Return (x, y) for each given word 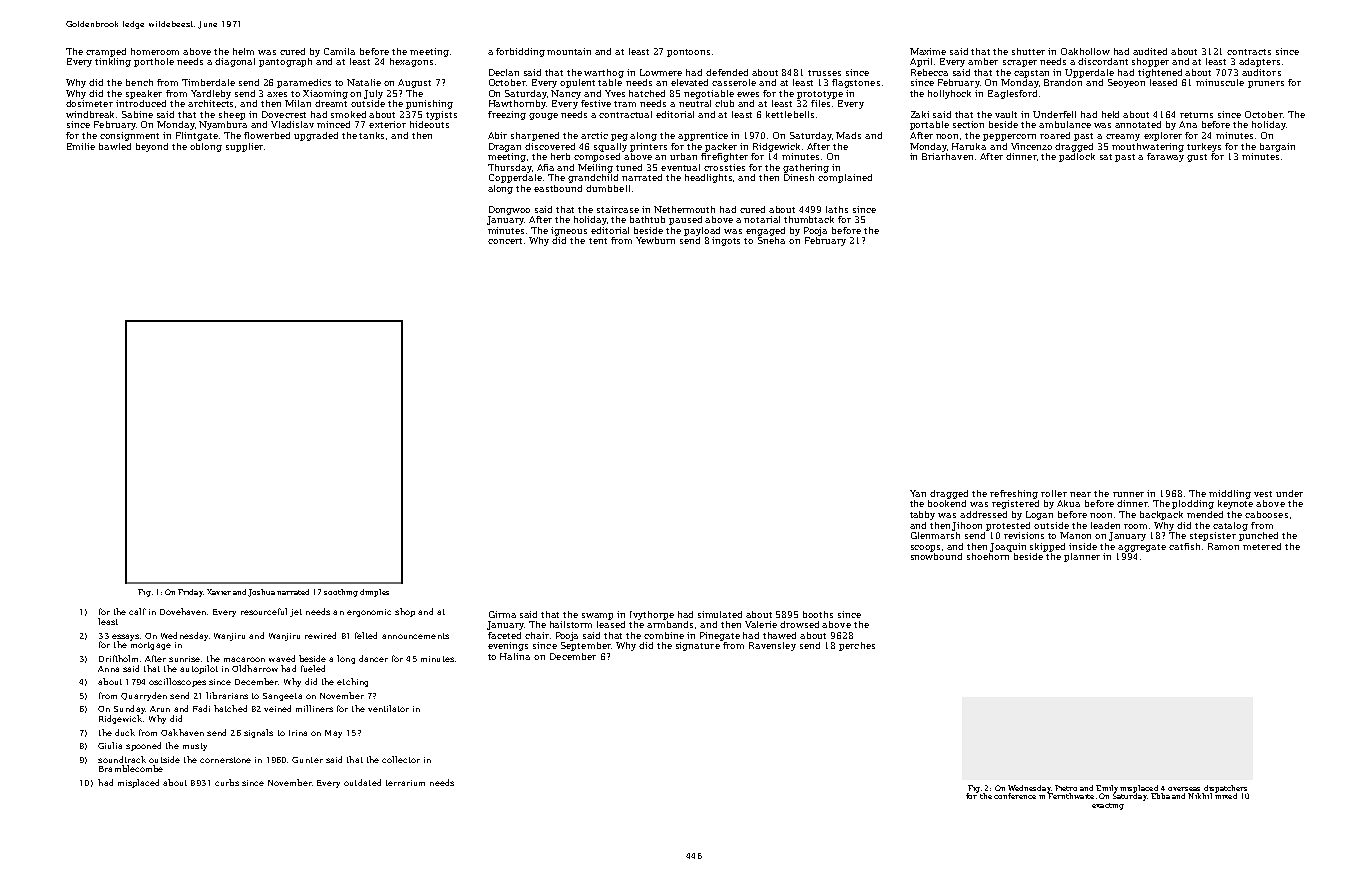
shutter (1028, 51)
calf (137, 611)
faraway (1165, 157)
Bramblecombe (131, 768)
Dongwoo (509, 210)
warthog (604, 73)
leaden (1105, 525)
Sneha (771, 240)
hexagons (411, 62)
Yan (918, 493)
